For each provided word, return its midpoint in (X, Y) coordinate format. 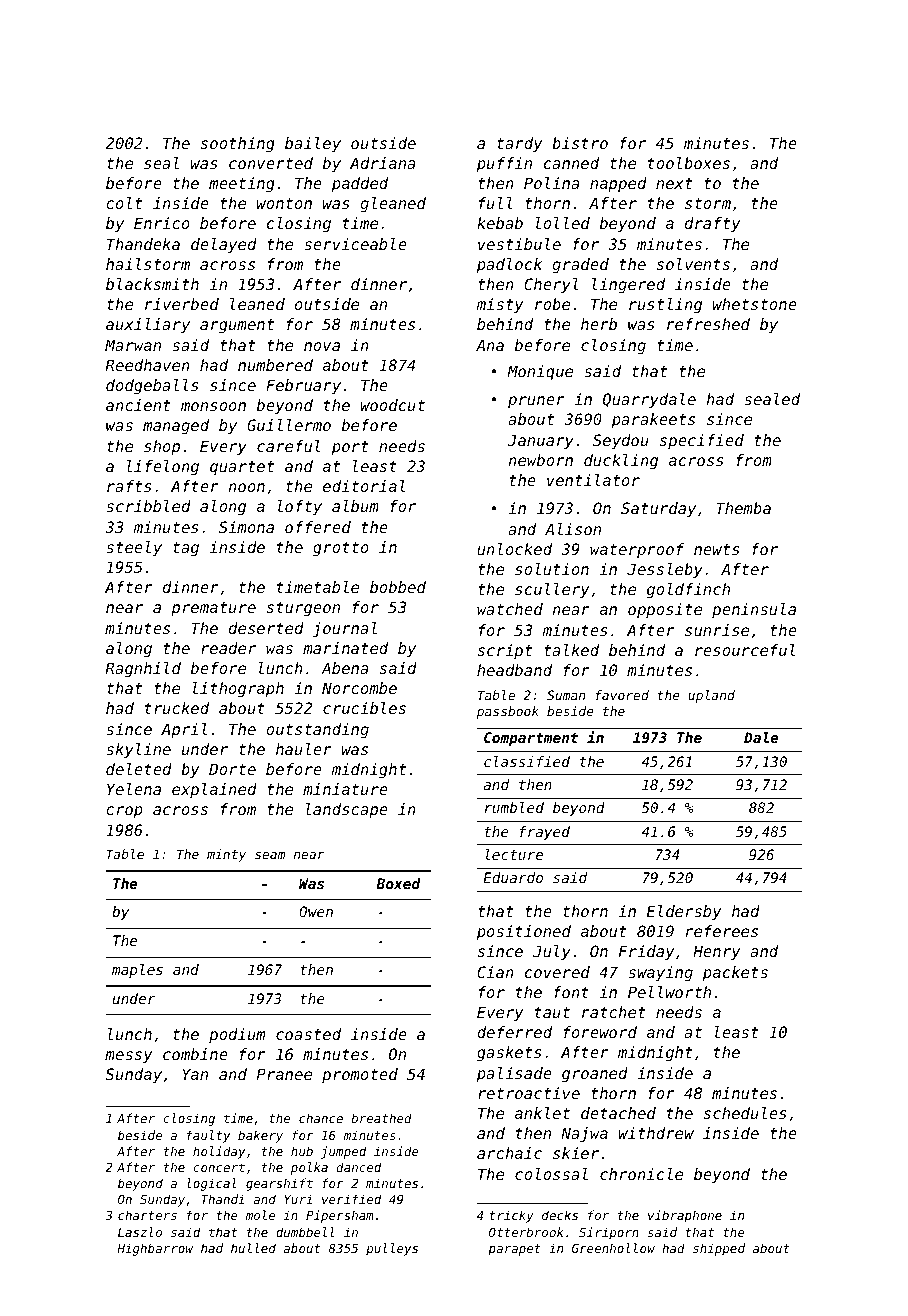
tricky (512, 1216)
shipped (719, 1249)
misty (500, 306)
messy (129, 1057)
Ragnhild (143, 670)
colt (124, 203)
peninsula (754, 610)
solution (552, 569)
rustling (665, 306)
